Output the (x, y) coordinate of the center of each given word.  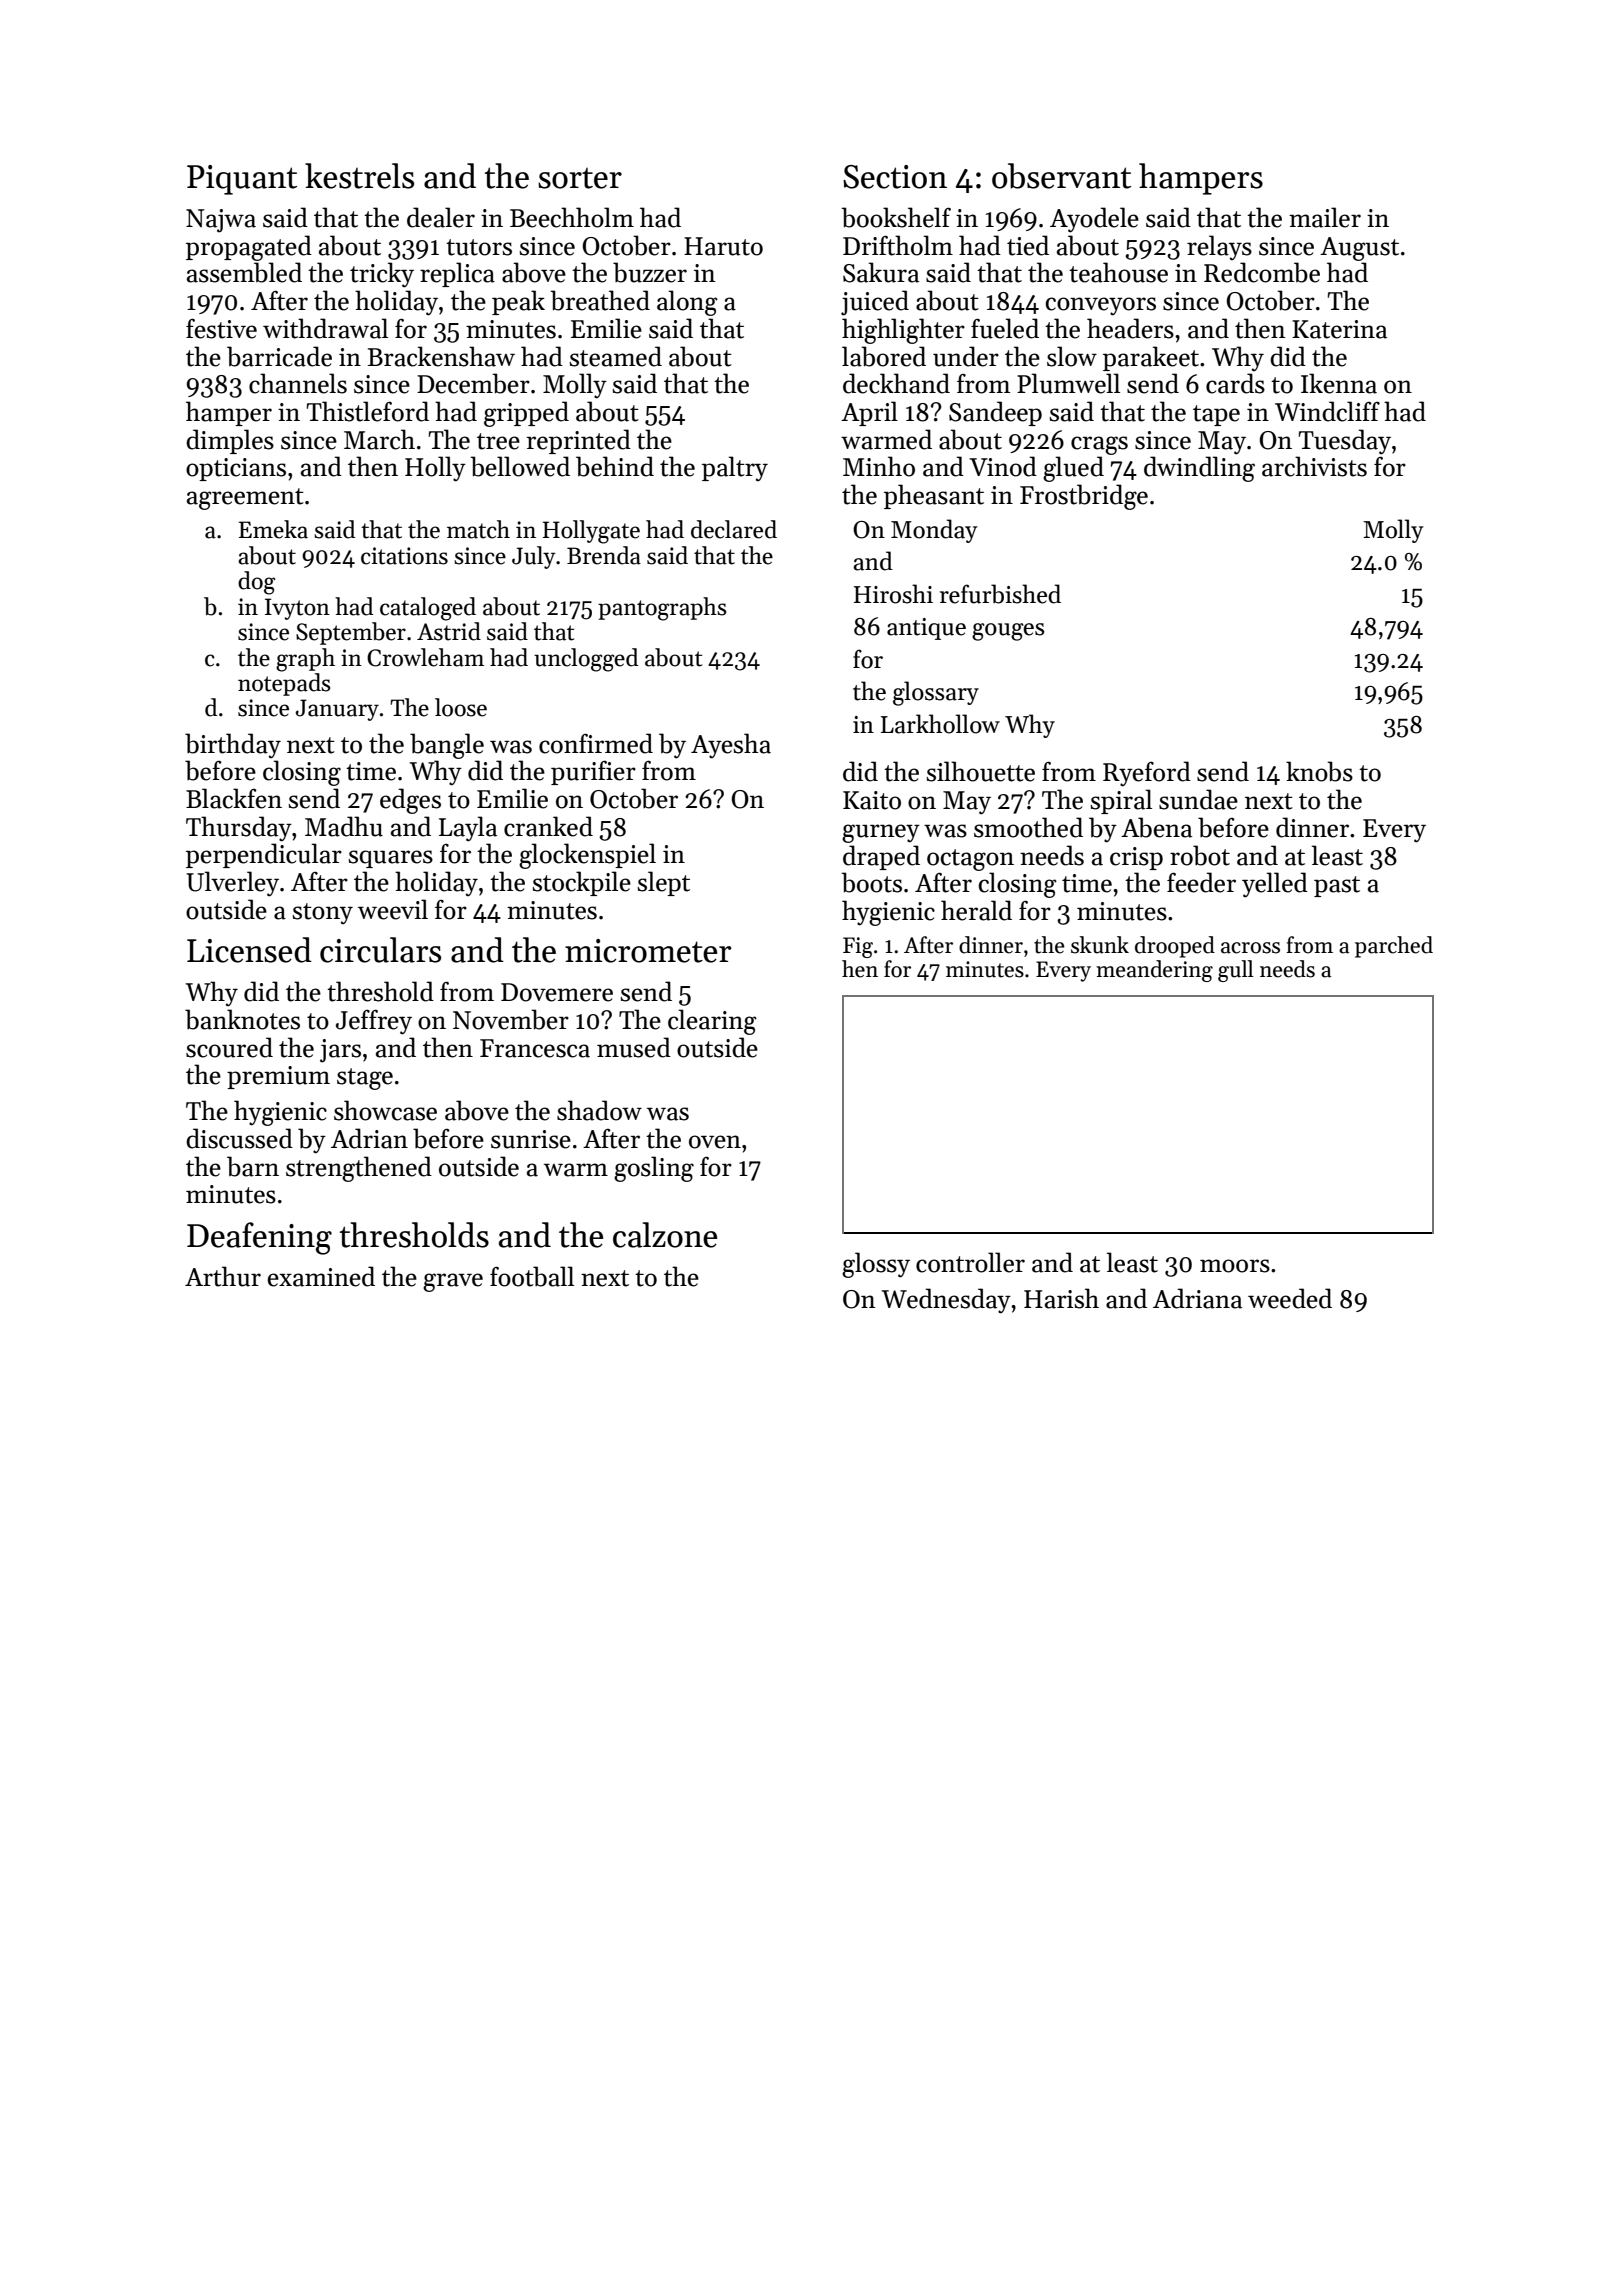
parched (1394, 947)
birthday (233, 745)
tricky (382, 275)
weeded (1290, 1298)
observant (1061, 176)
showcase (385, 1110)
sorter (580, 178)
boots (871, 882)
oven (715, 1142)
